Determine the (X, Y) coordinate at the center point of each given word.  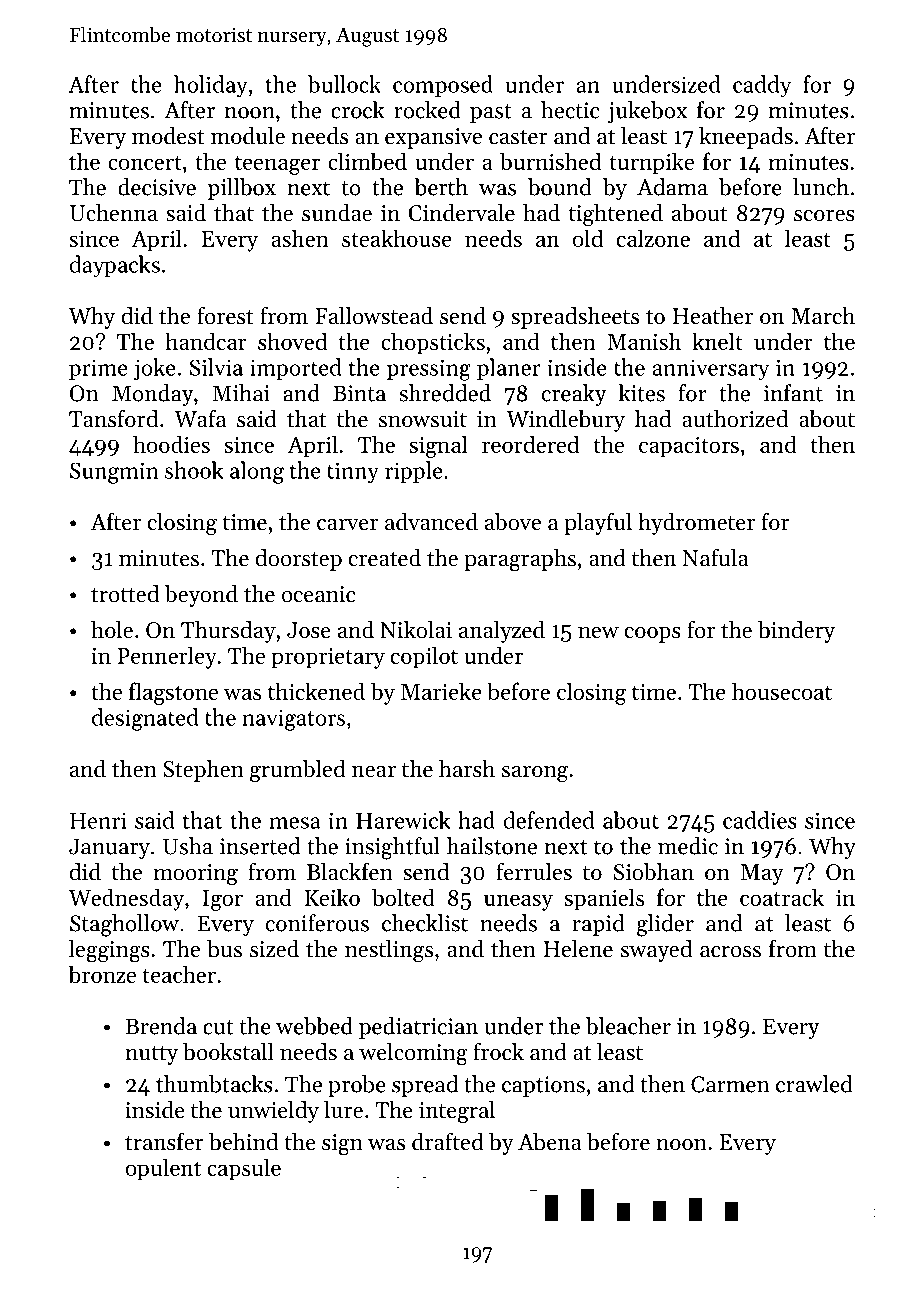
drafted (448, 1141)
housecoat (782, 691)
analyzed (502, 632)
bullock (344, 84)
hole (112, 630)
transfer (164, 1141)
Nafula (716, 557)
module (248, 136)
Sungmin (114, 473)
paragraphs (520, 560)
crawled (814, 1084)
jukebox (647, 112)
